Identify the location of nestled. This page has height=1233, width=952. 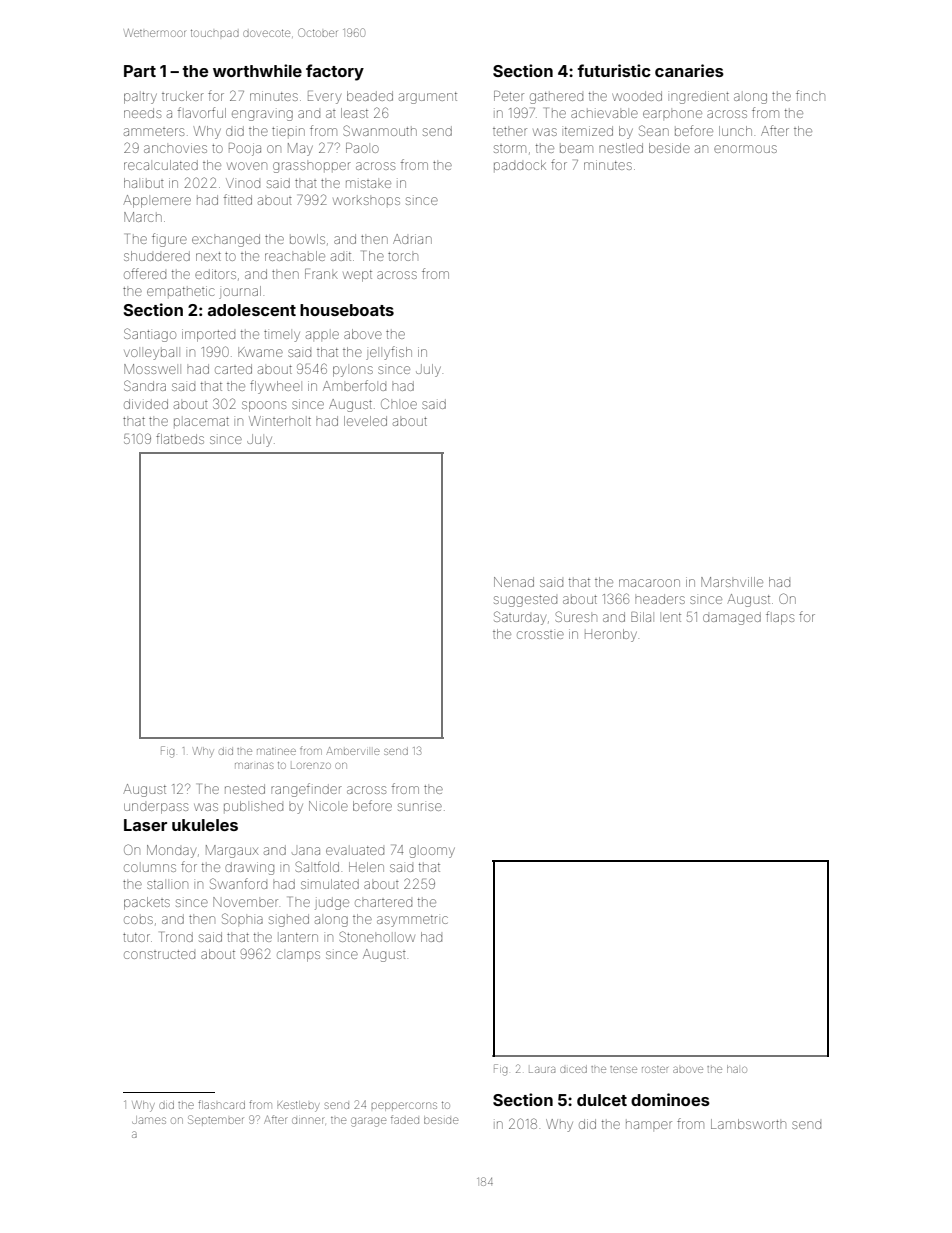
(621, 148).
